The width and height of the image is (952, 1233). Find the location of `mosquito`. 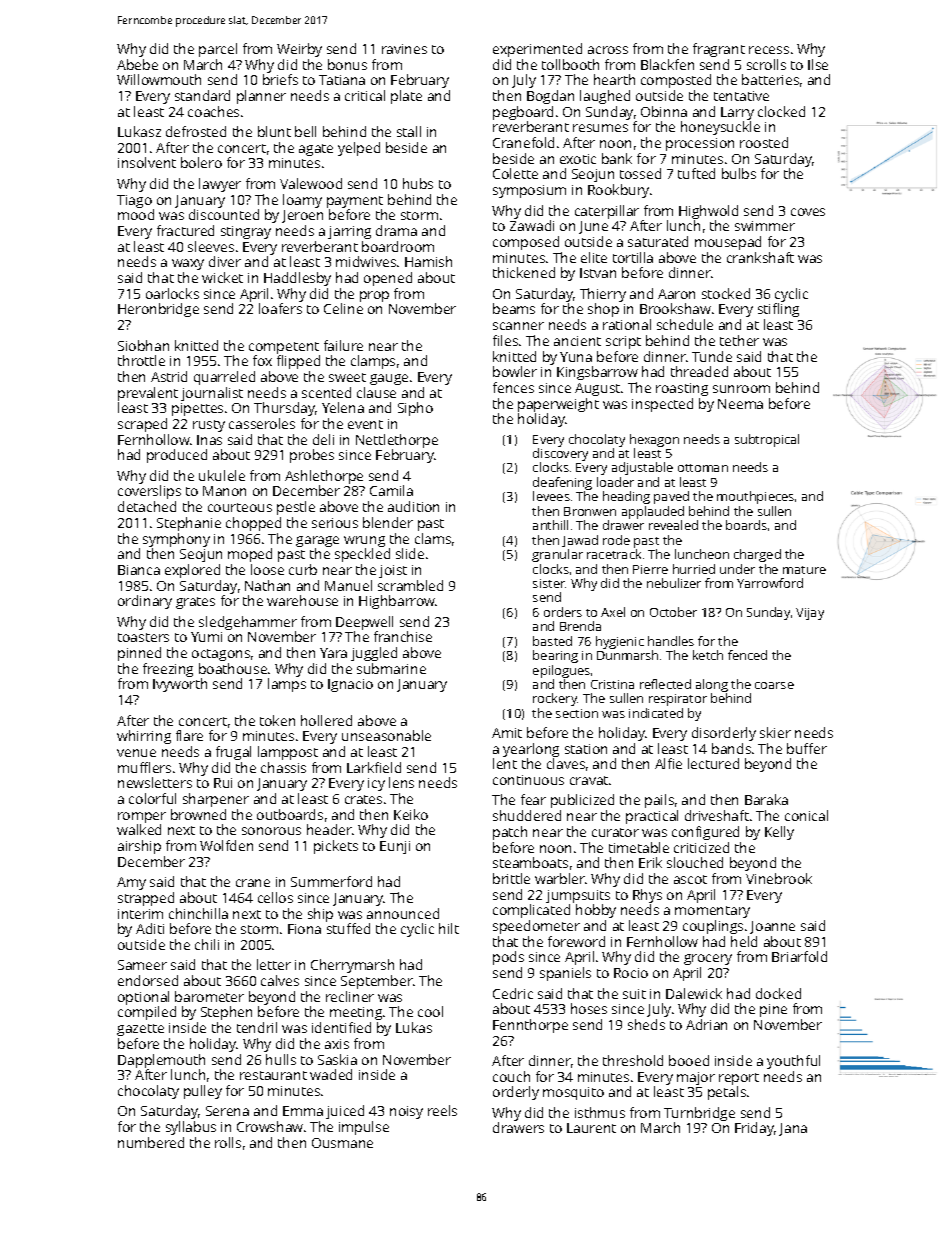

mosquito is located at coordinates (573, 1093).
